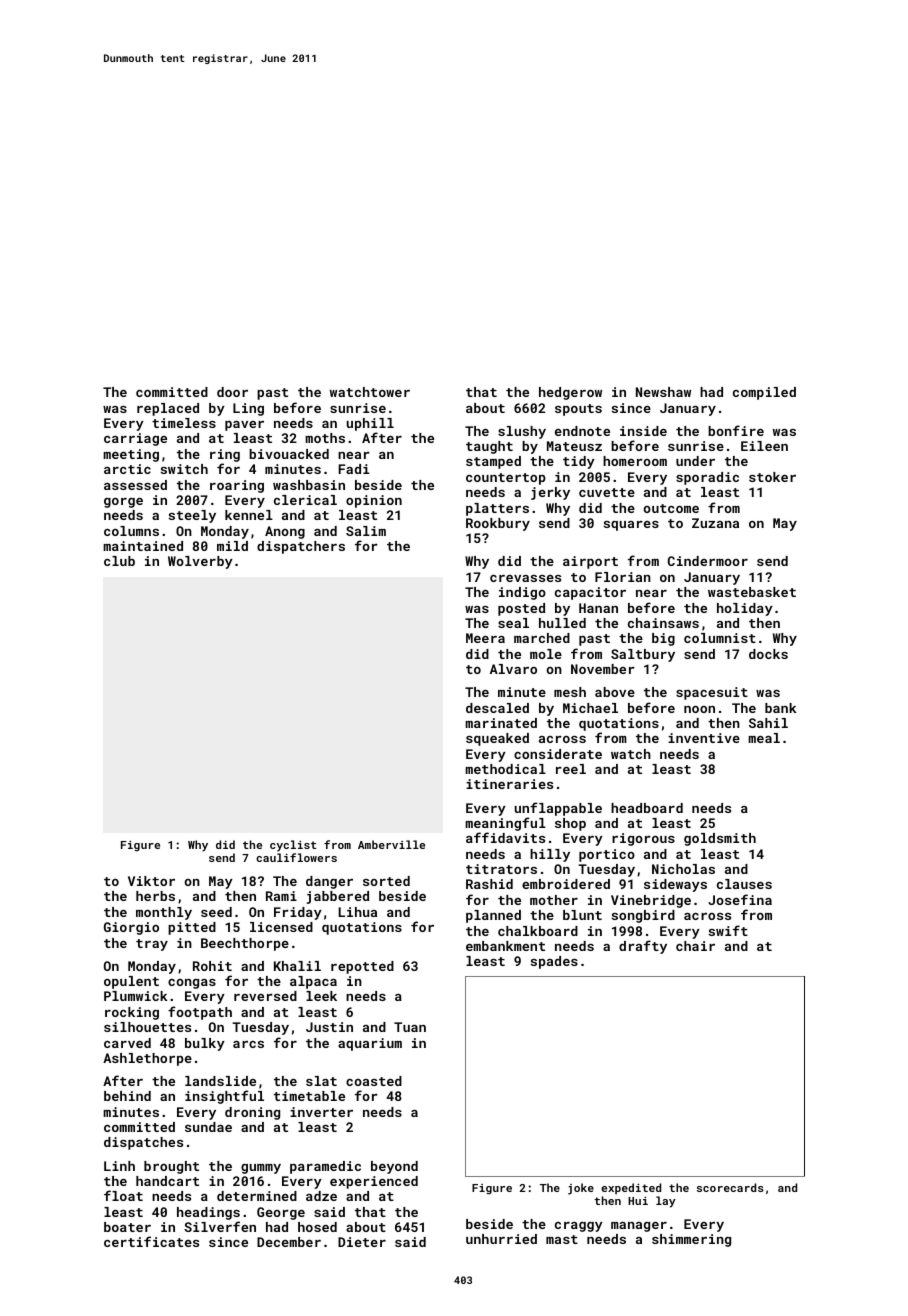 The height and width of the image is (1316, 908). Describe the element at coordinates (296, 857) in the image. I see `cauliflowers` at that location.
